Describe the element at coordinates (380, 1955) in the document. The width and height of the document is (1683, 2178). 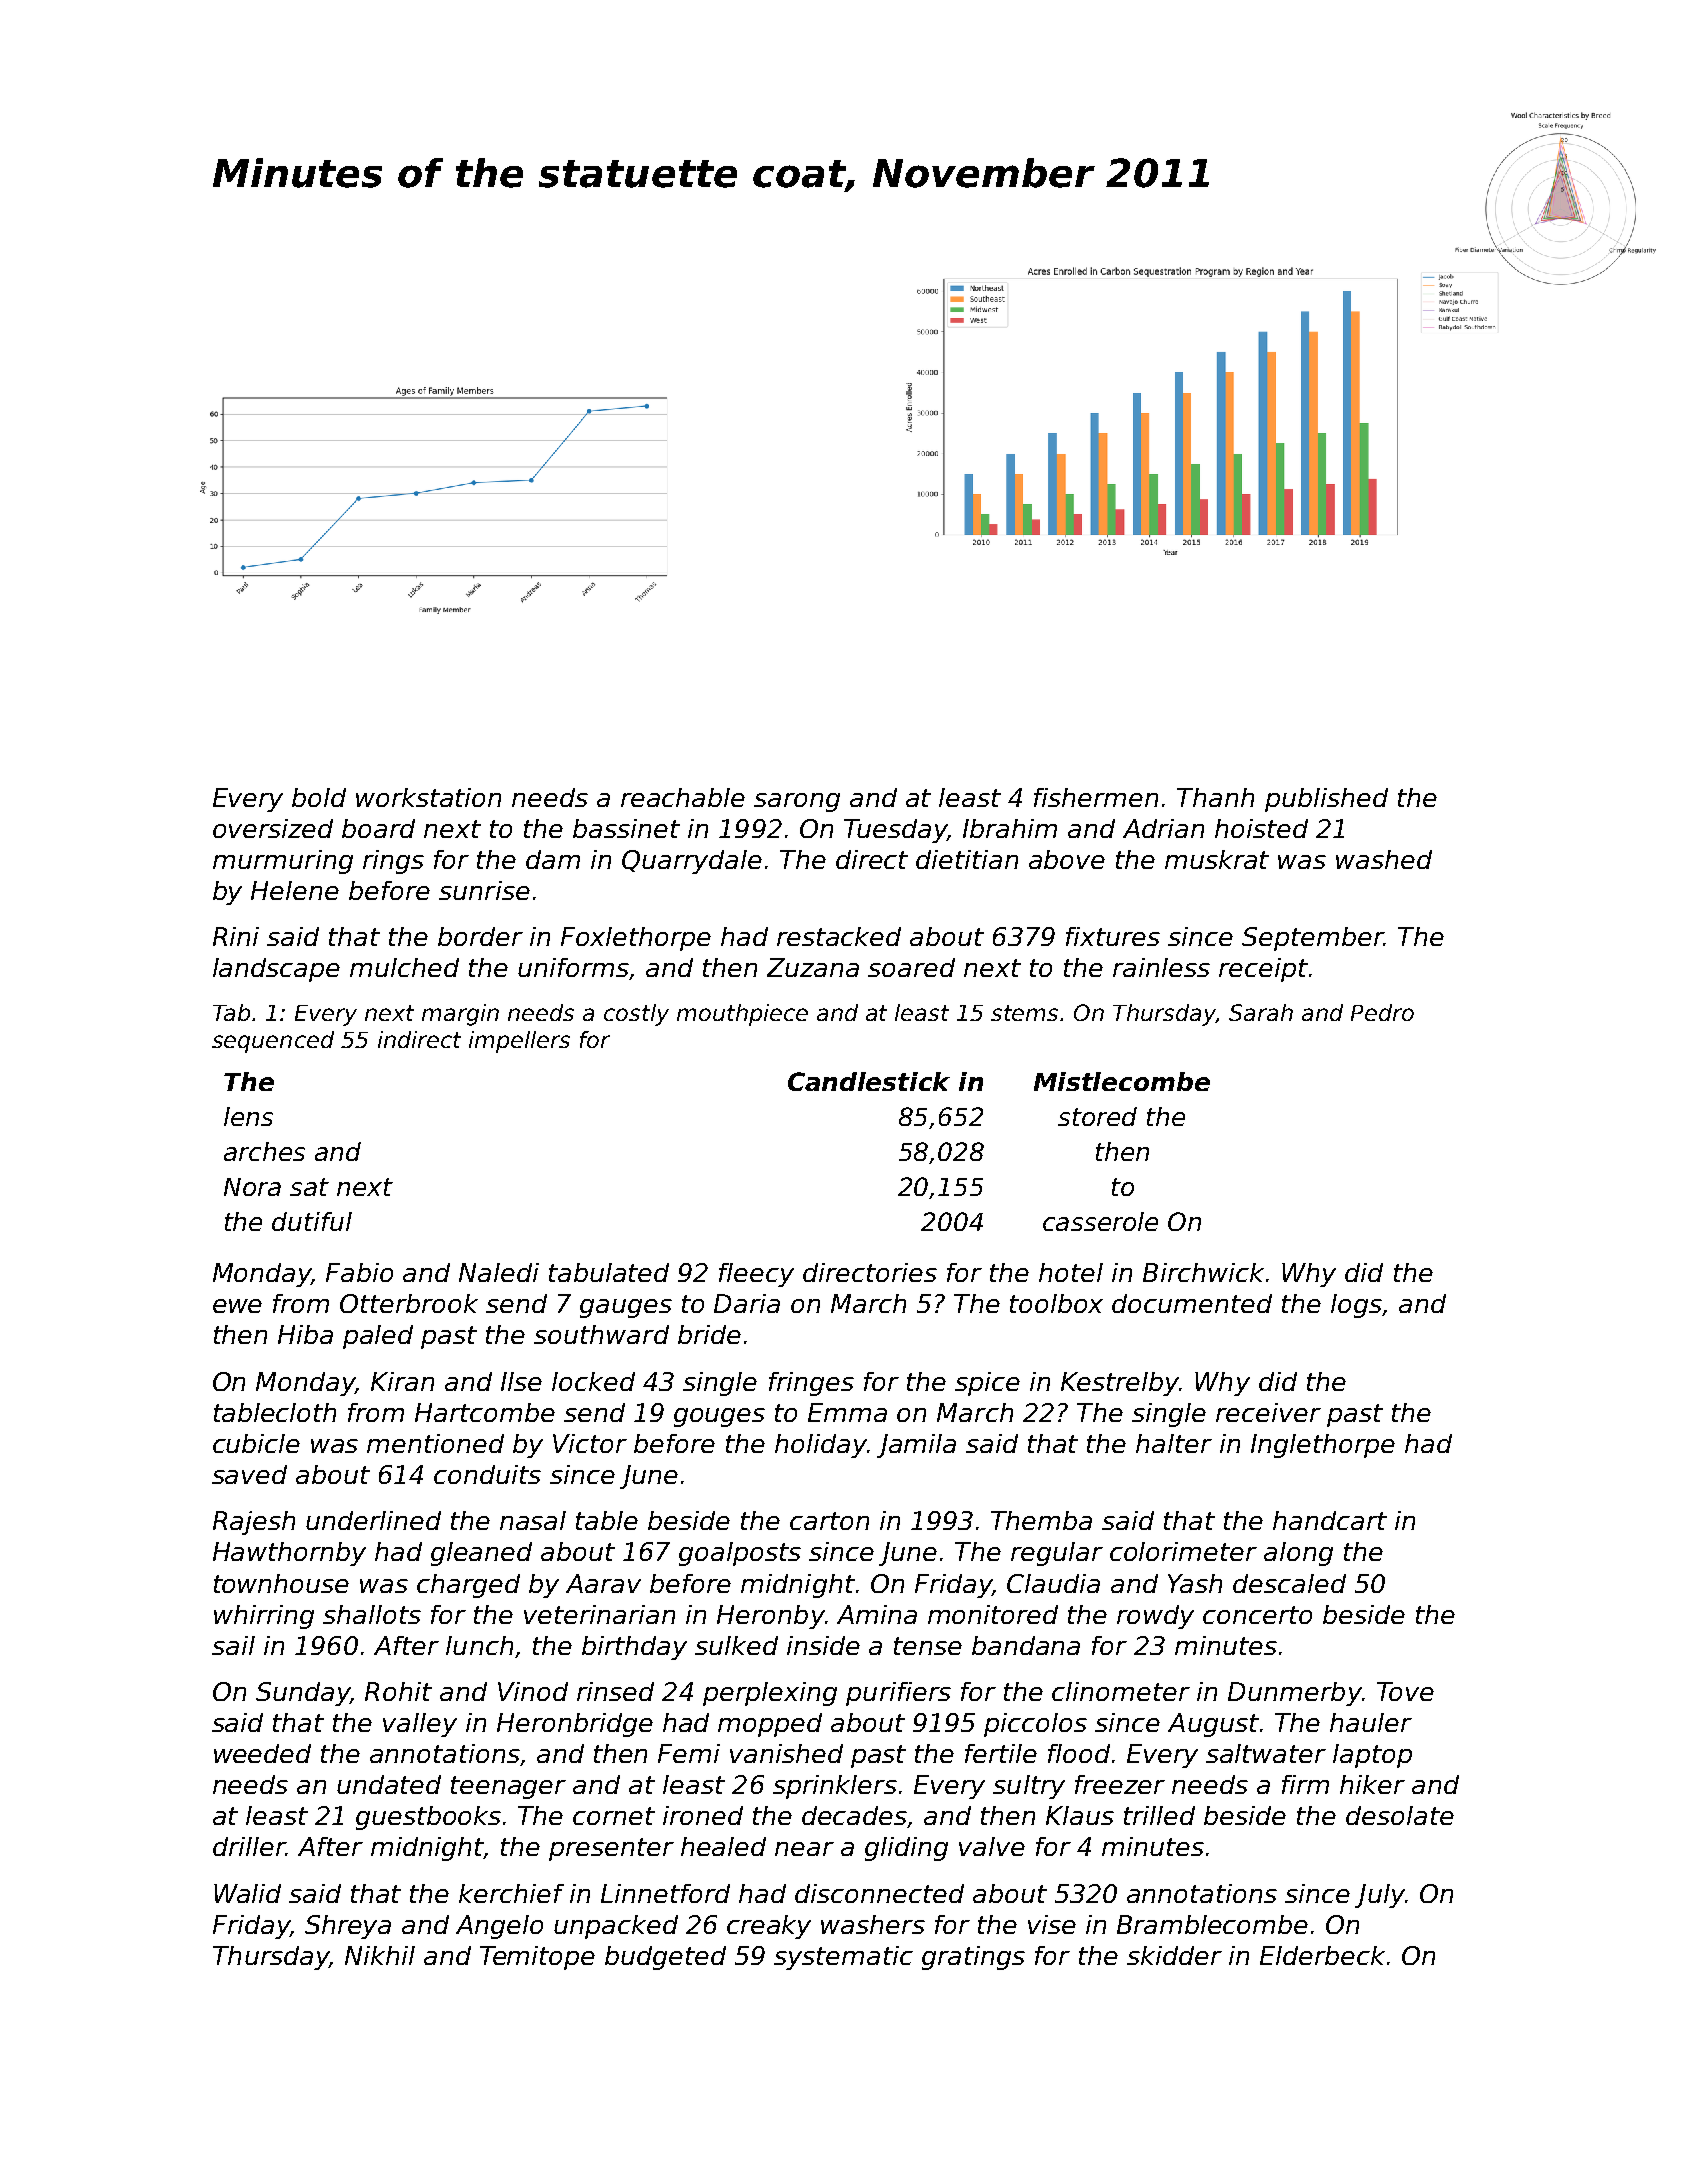
I see `Nikhil` at that location.
